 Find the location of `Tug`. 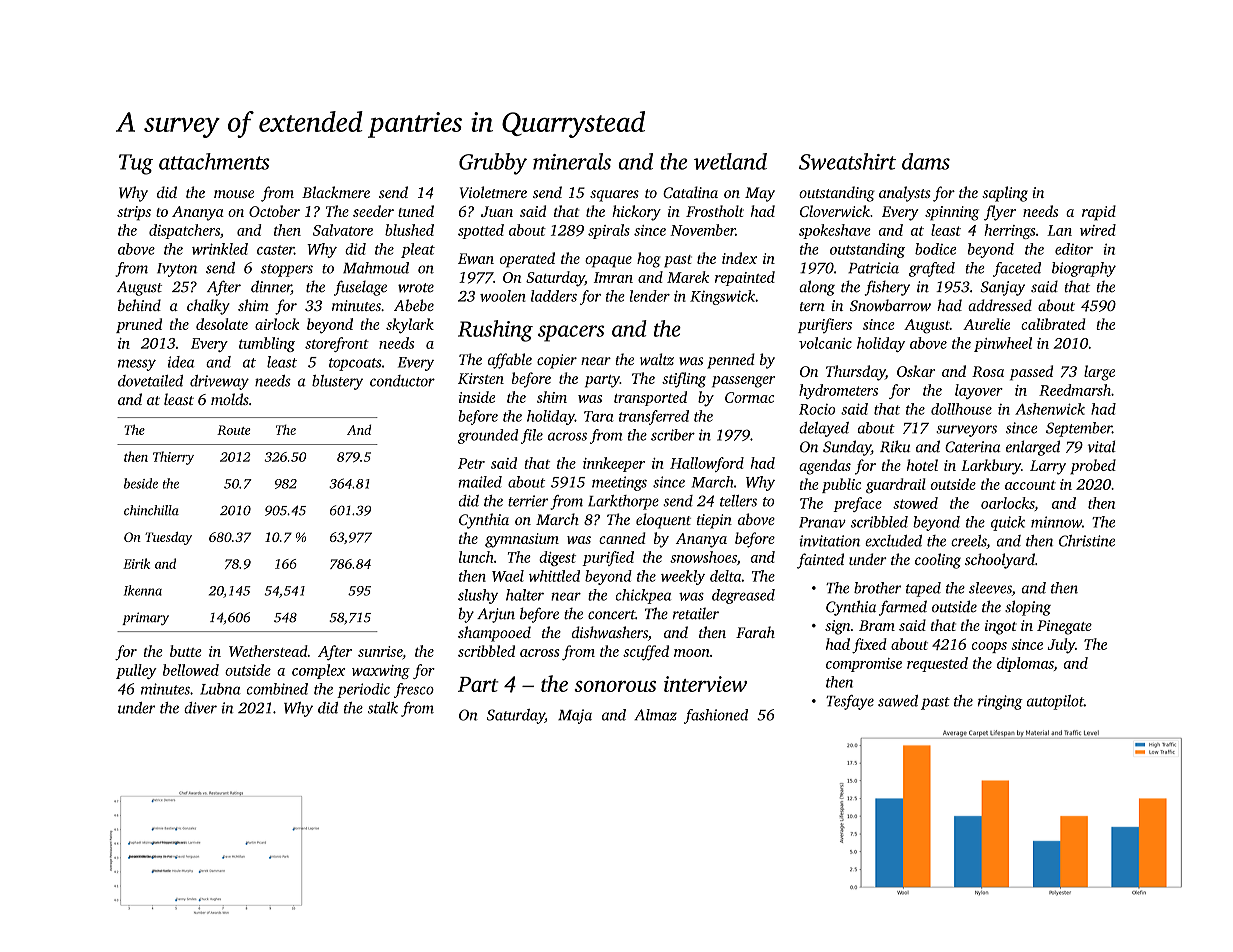

Tug is located at coordinates (136, 164).
